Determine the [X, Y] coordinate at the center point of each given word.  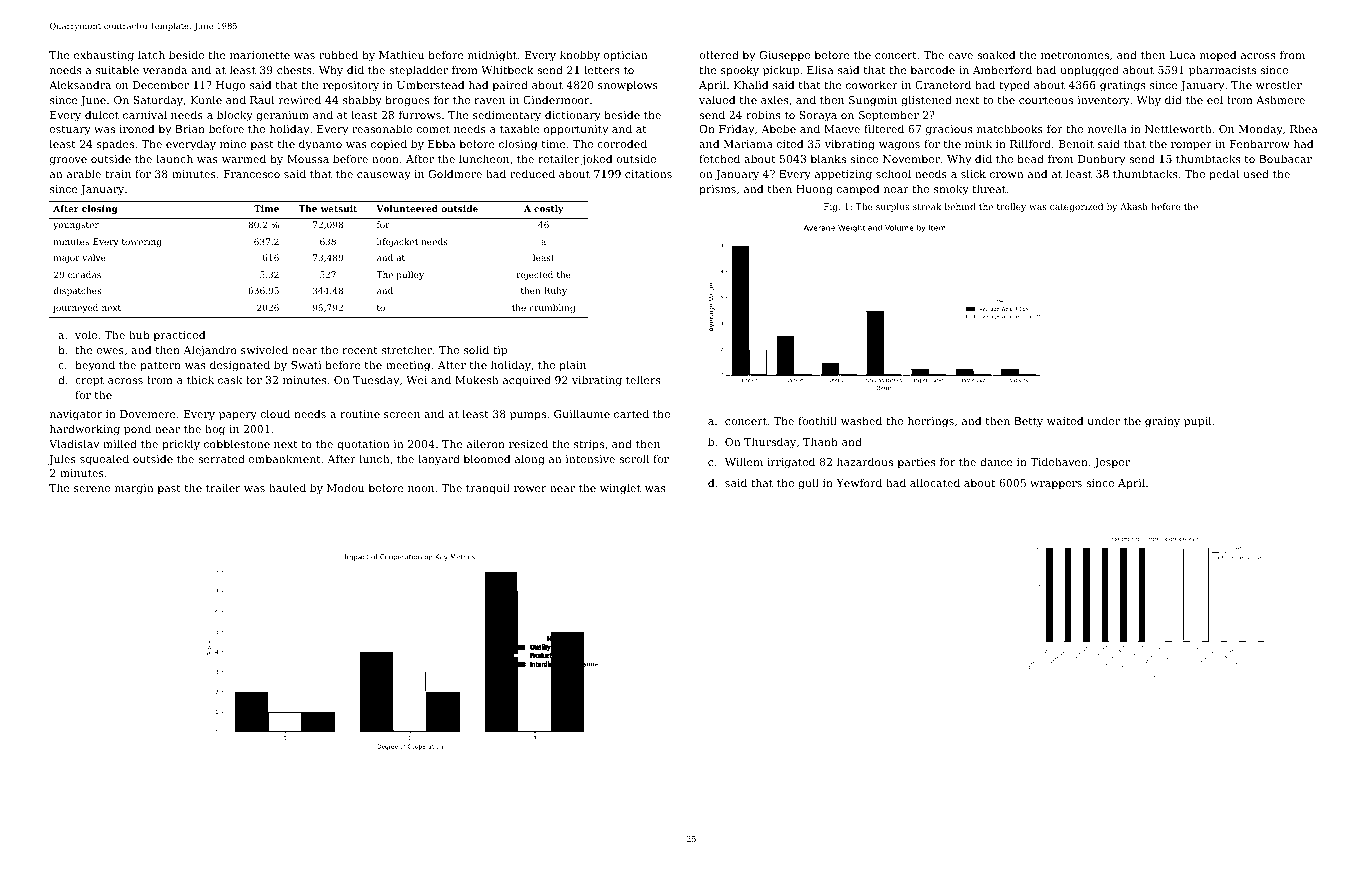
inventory [1104, 101]
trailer [223, 487]
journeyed [75, 308]
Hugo [230, 86]
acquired [527, 381]
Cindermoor [556, 99]
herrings [931, 422]
